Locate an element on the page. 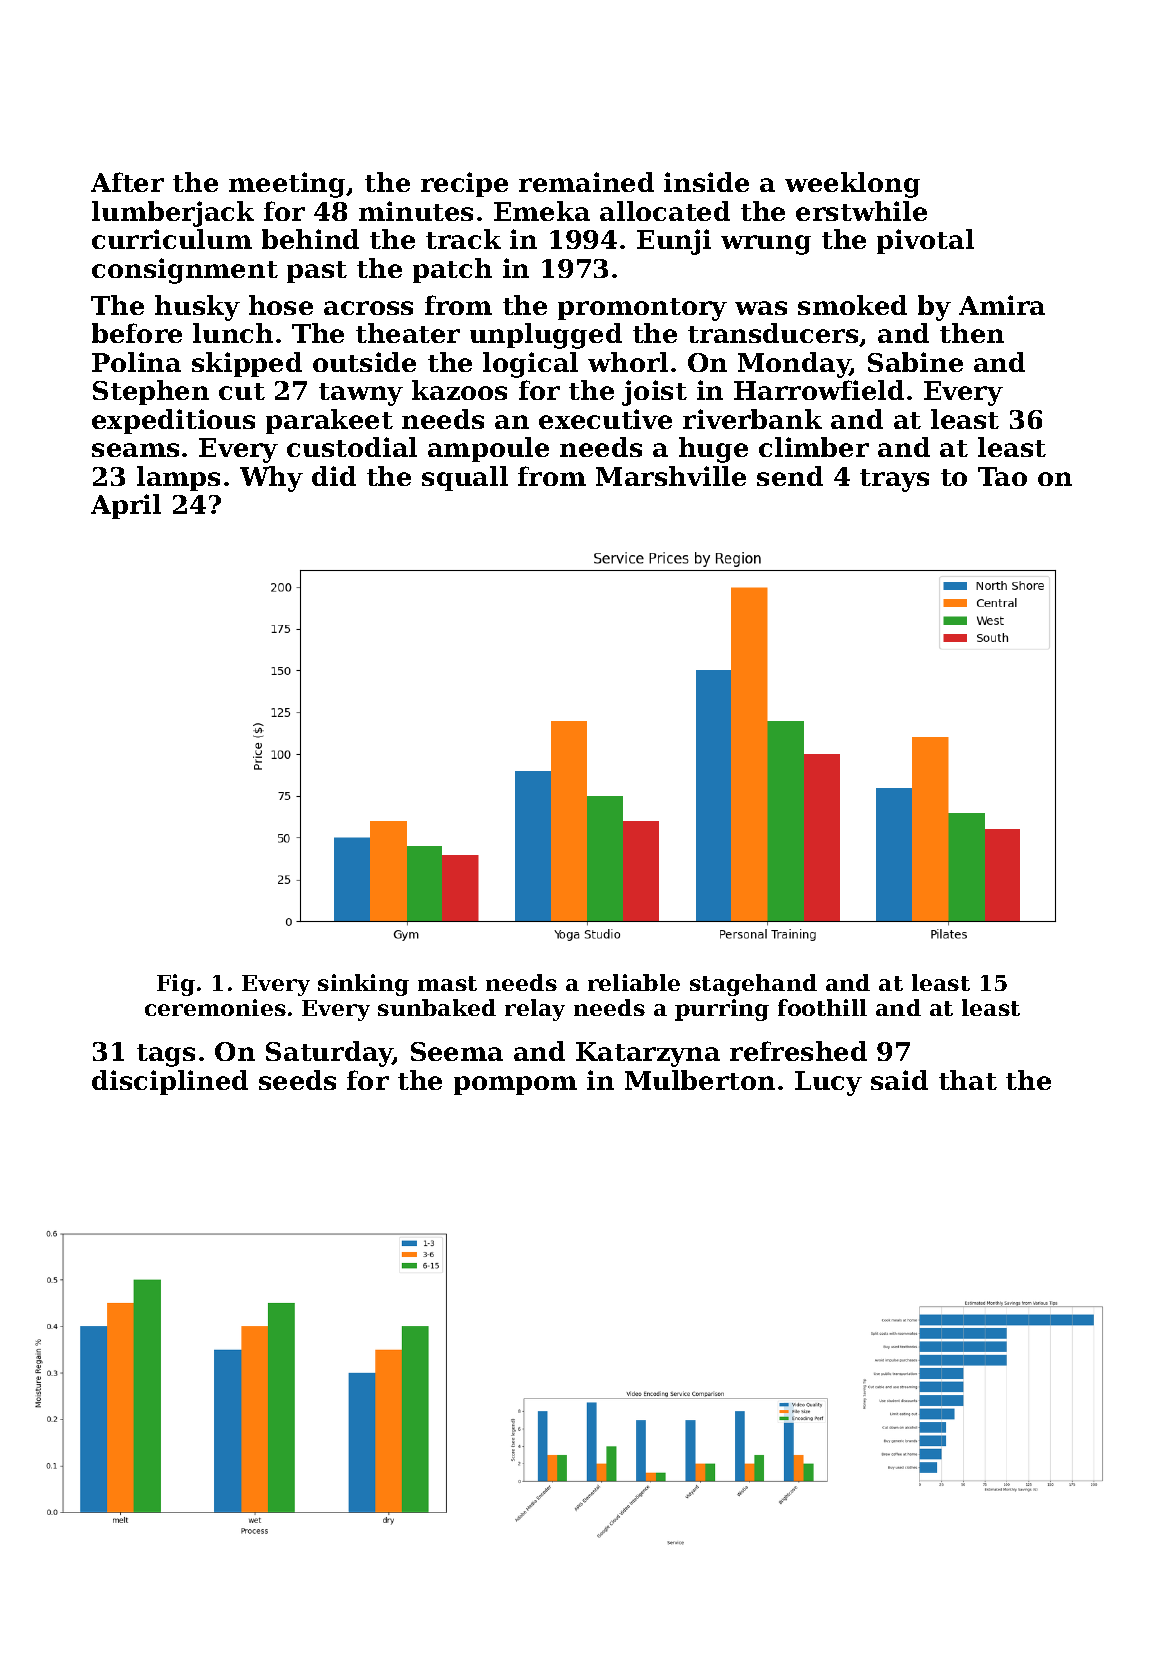  reliable is located at coordinates (634, 982).
